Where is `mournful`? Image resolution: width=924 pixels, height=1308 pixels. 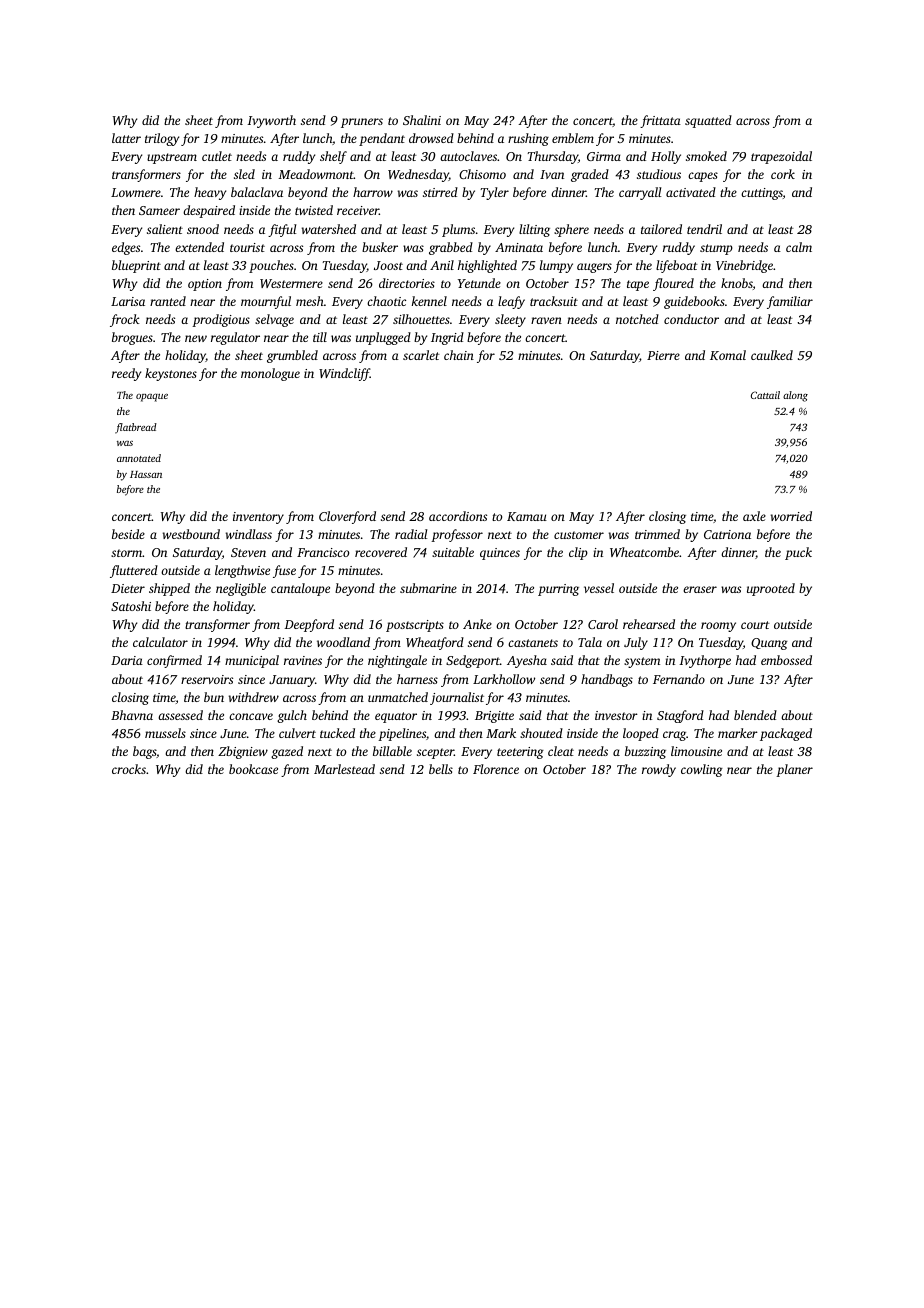 mournful is located at coordinates (266, 302).
